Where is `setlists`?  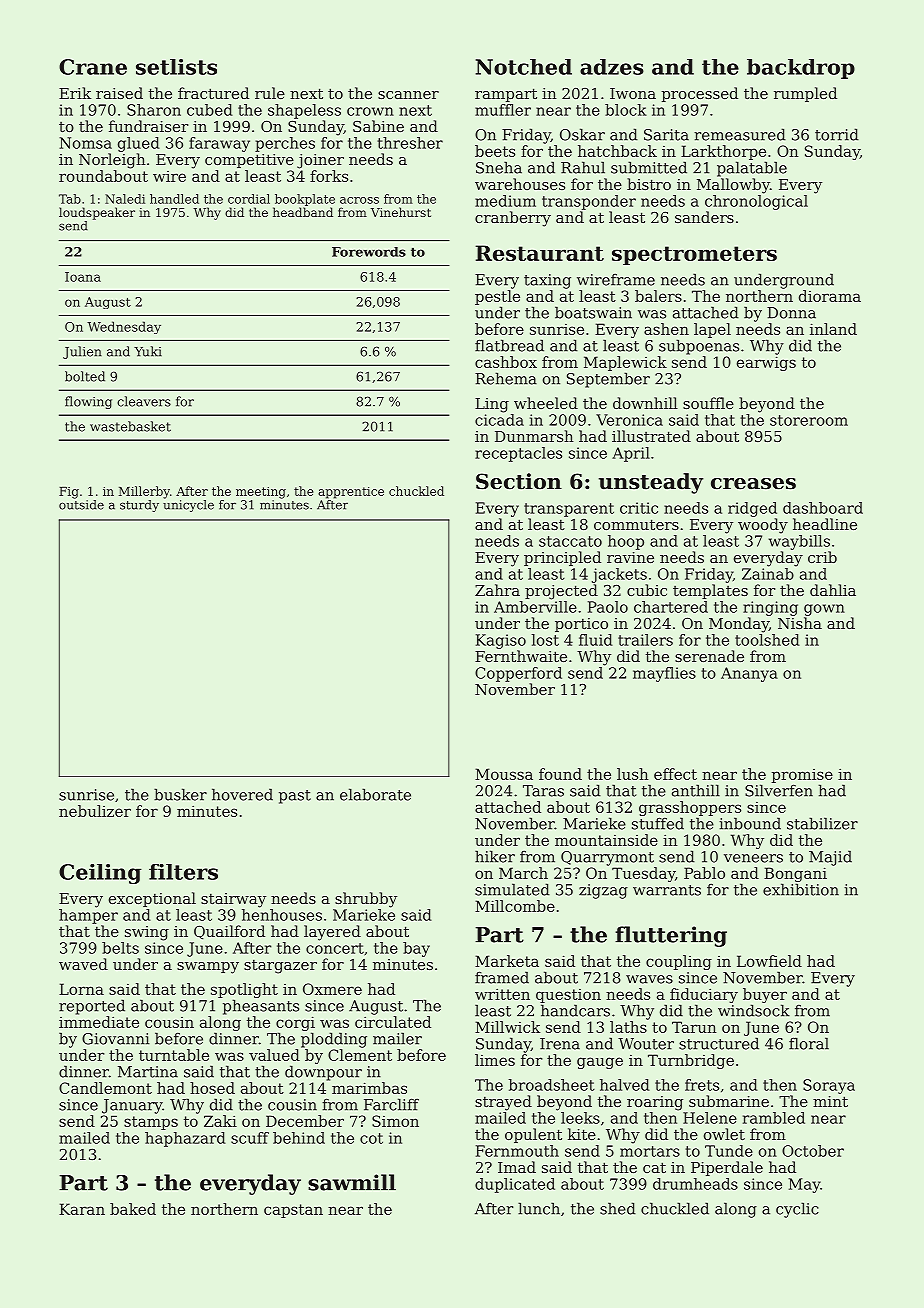
setlists is located at coordinates (176, 67).
